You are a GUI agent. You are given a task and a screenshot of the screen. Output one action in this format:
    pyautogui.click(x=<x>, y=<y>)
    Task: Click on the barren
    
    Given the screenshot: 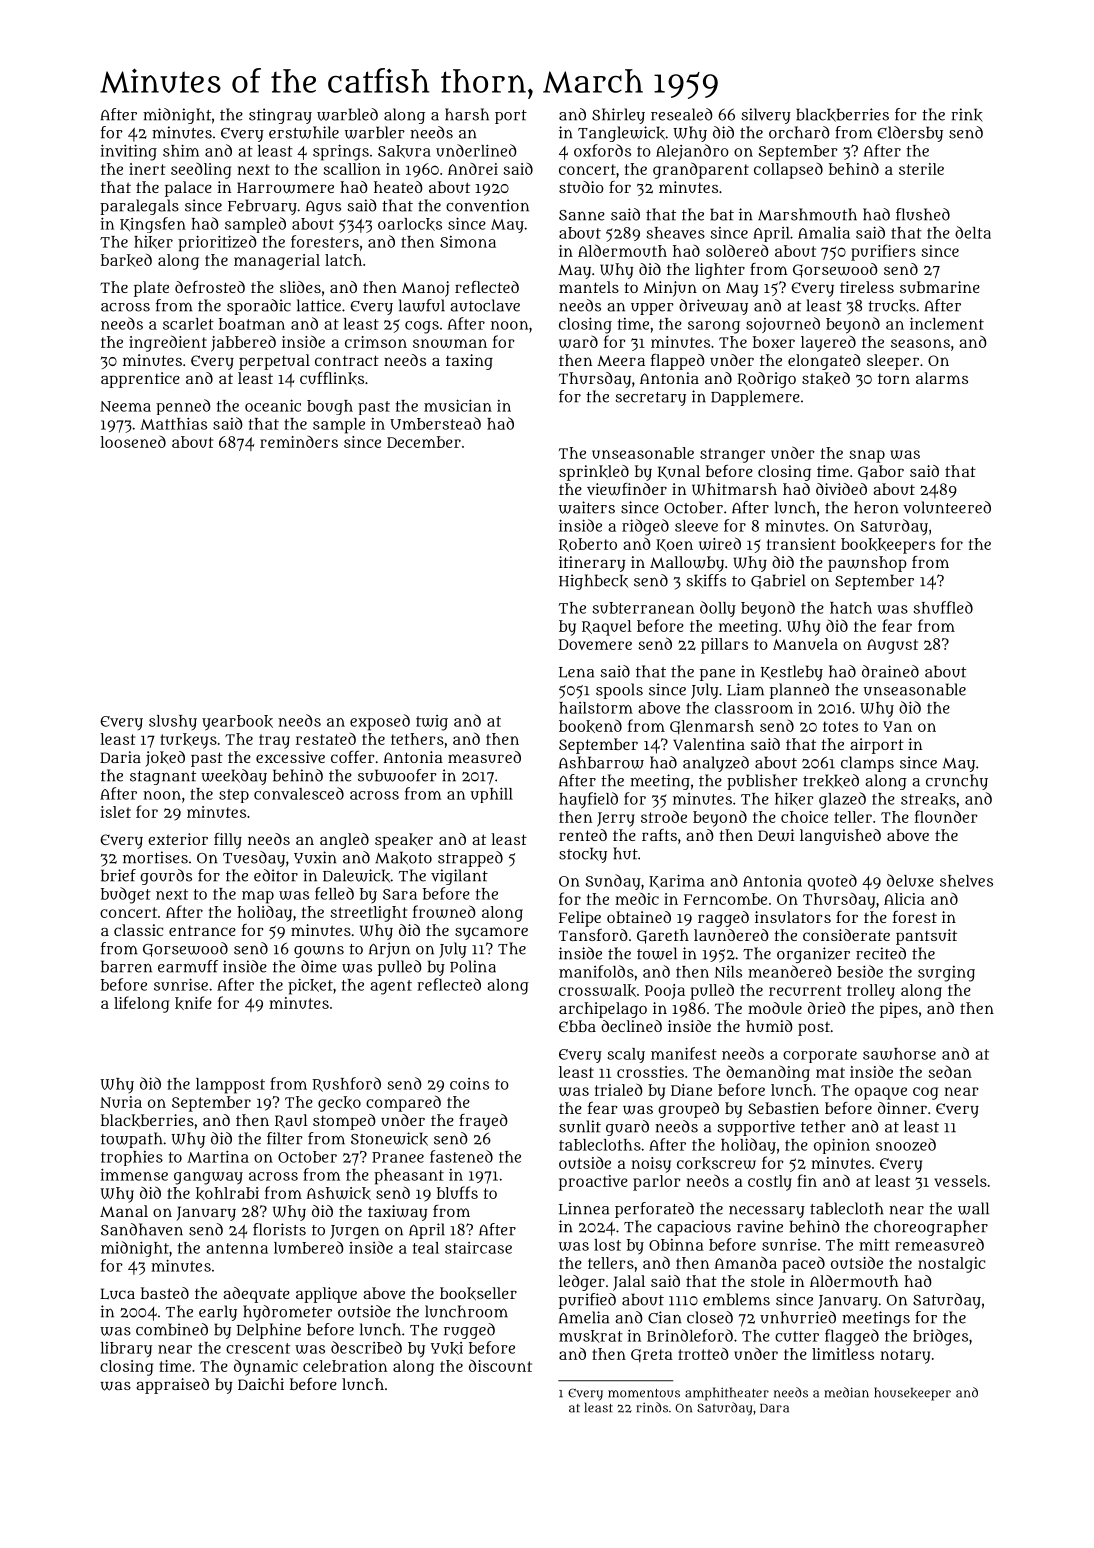 What is the action you would take?
    pyautogui.click(x=126, y=966)
